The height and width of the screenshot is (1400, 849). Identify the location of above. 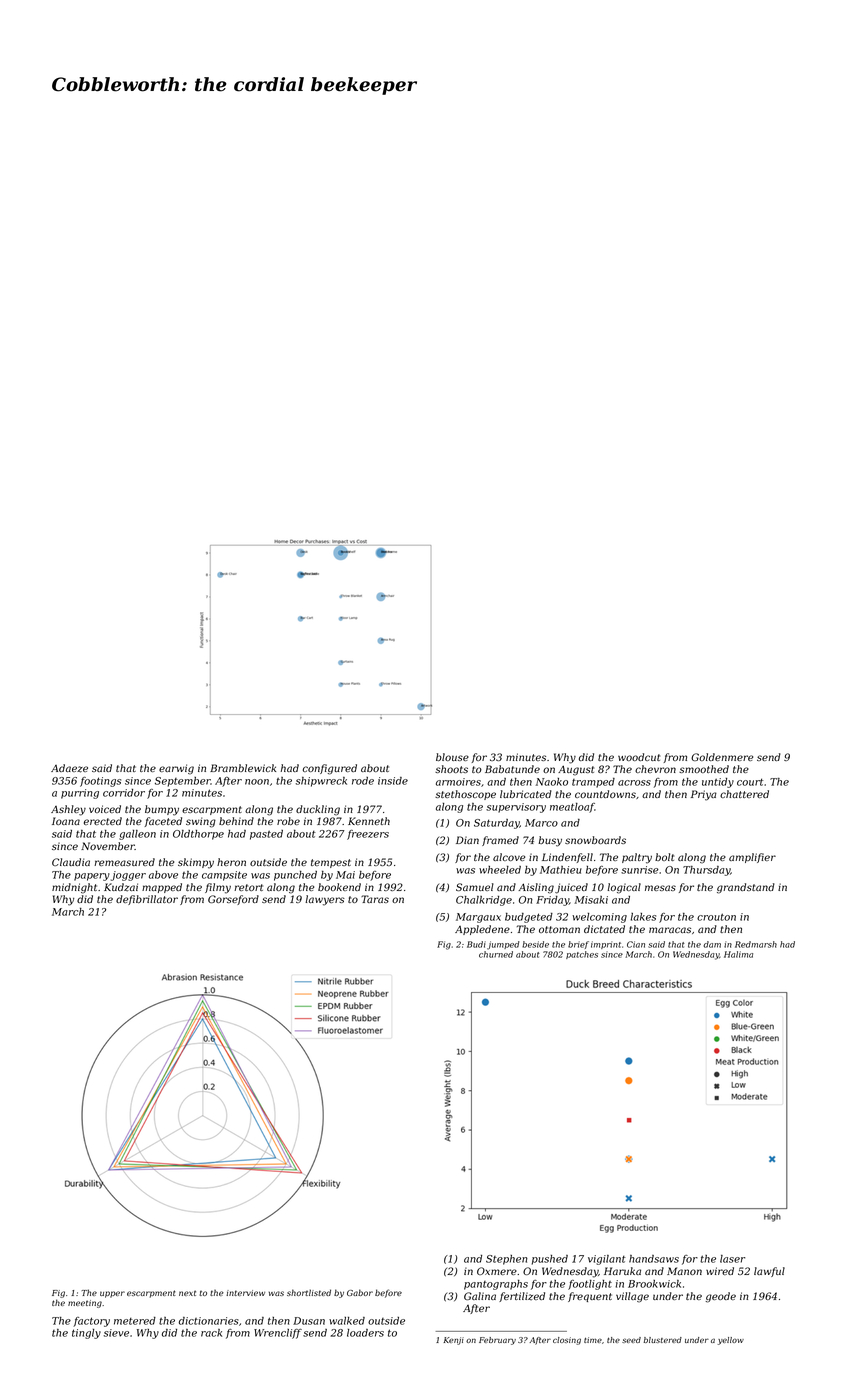
(163, 875).
